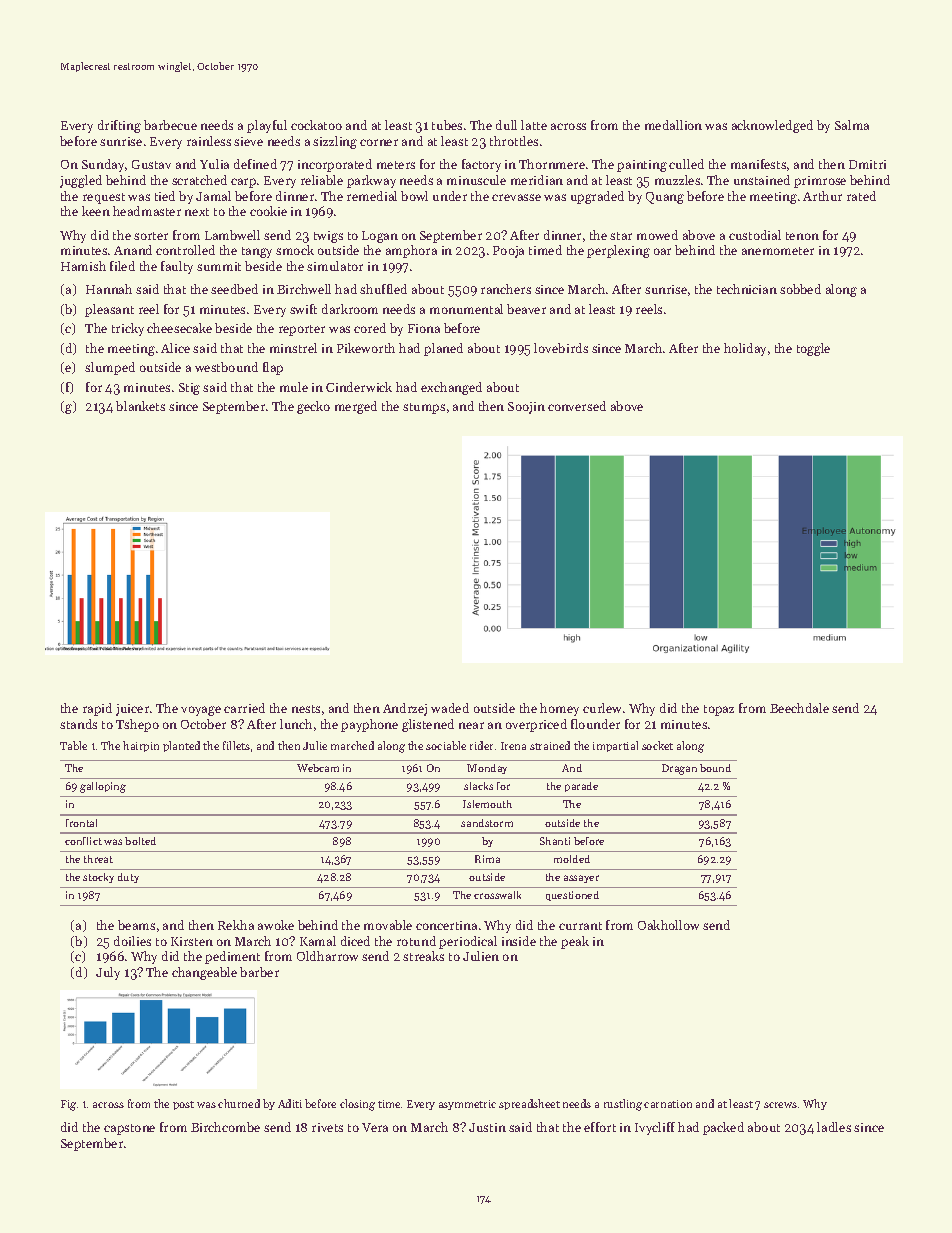 This screenshot has height=1233, width=952. Describe the element at coordinates (529, 1104) in the screenshot. I see `spreadsheet` at that location.
